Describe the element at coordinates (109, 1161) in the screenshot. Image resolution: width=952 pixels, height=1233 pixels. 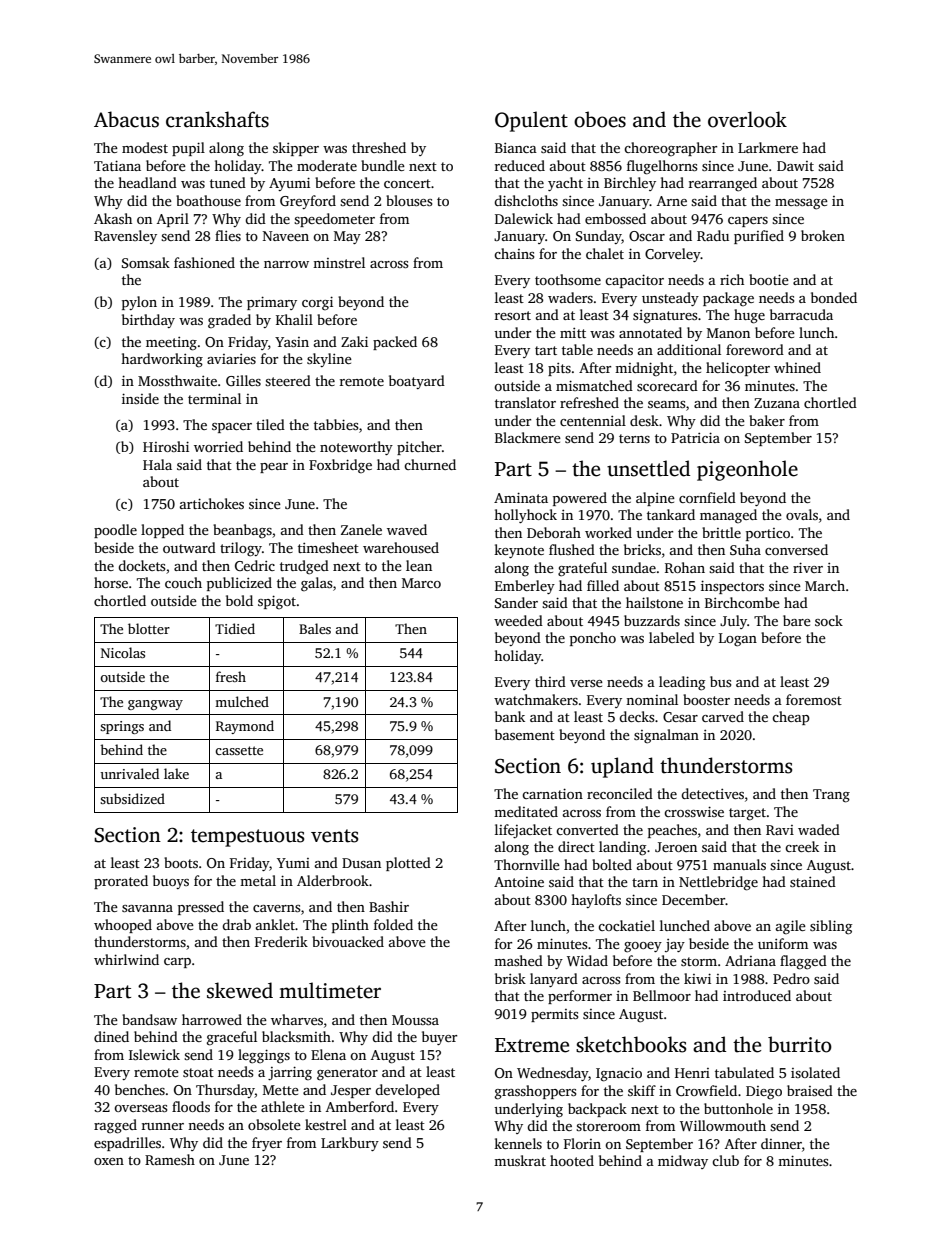
I see `oxen` at that location.
